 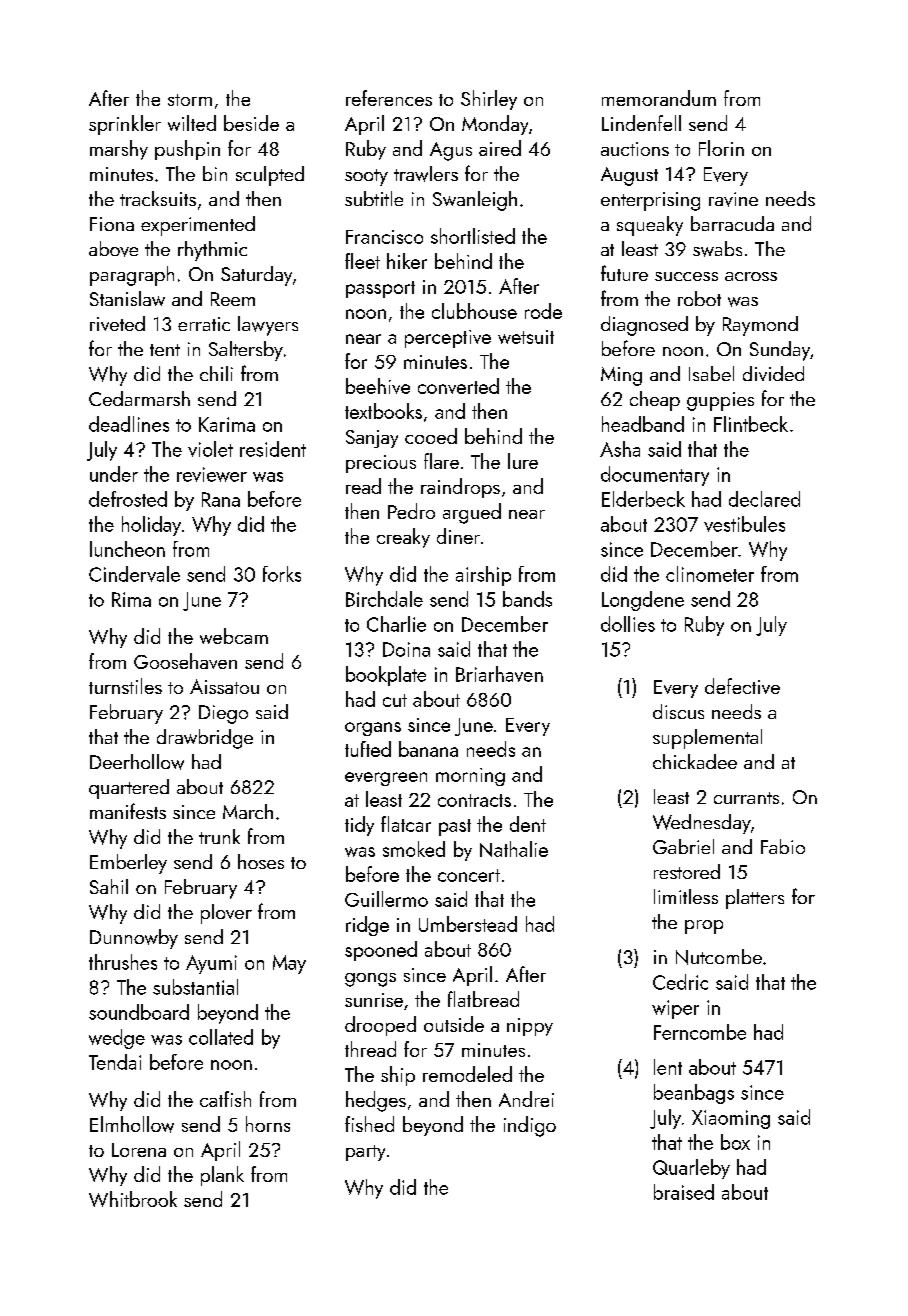 I want to click on Whitbrook, so click(x=133, y=1199).
